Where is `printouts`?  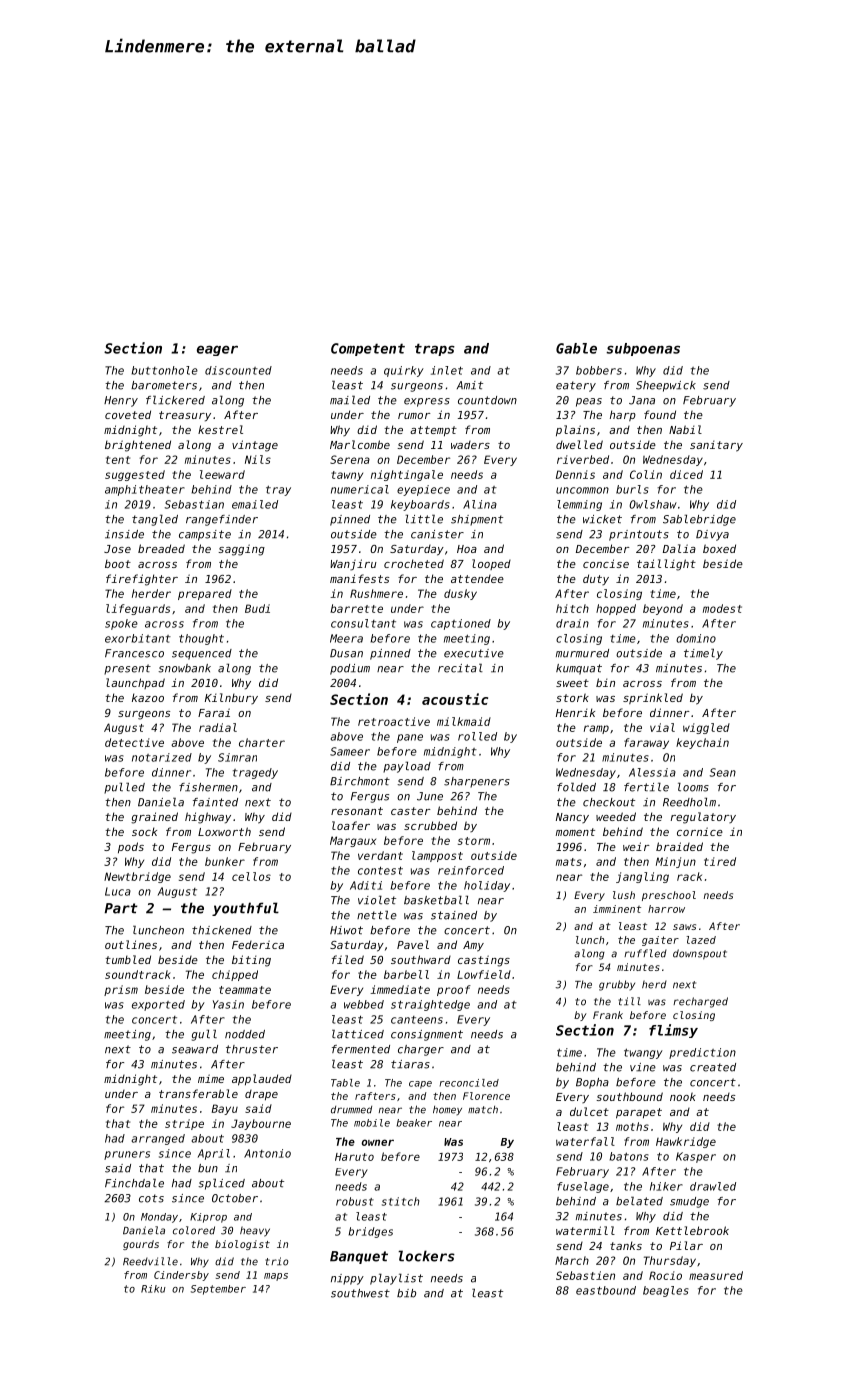
printouts is located at coordinates (639, 535).
